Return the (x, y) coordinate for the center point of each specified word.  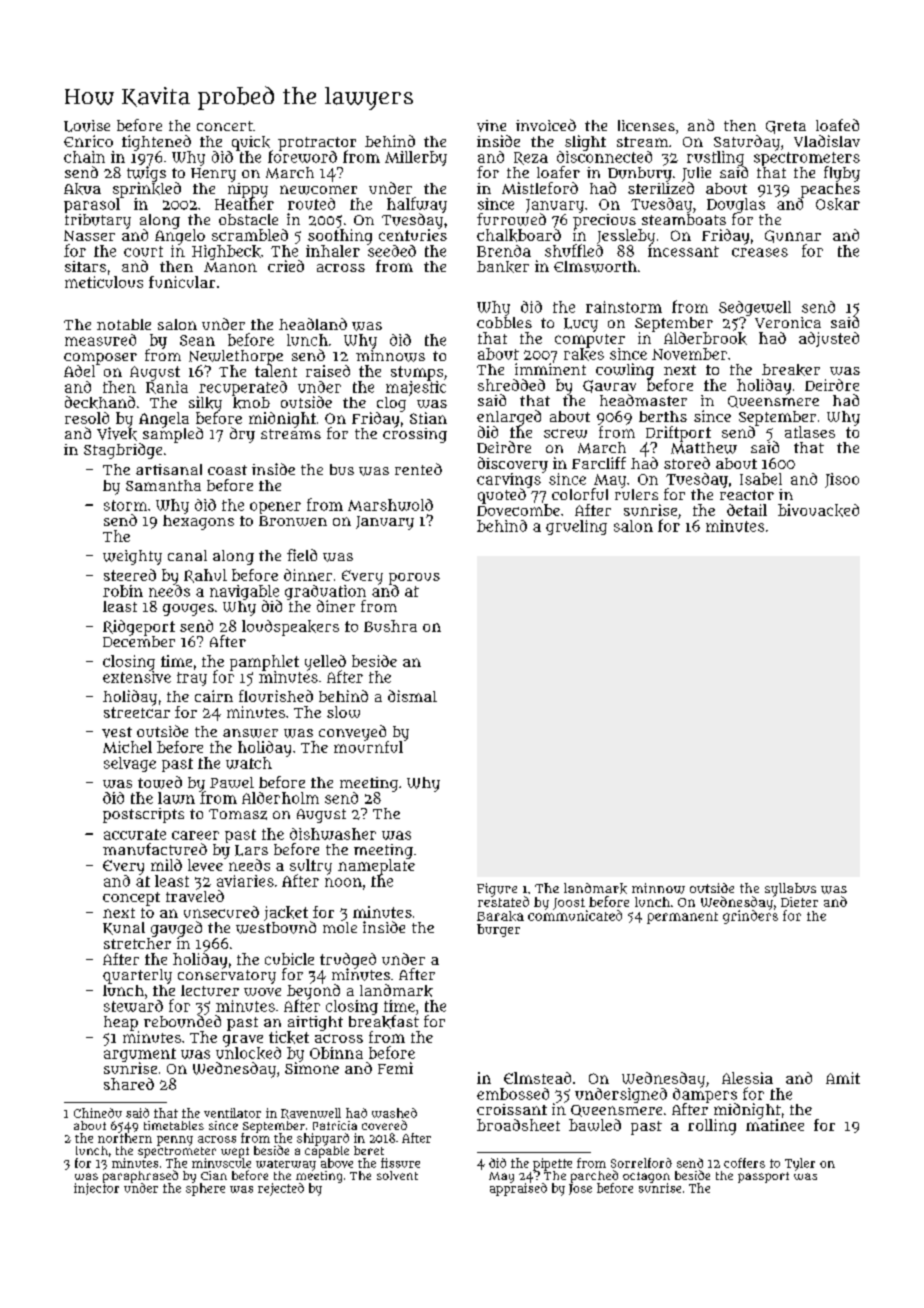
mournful (368, 747)
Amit (843, 1078)
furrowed (511, 219)
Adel (79, 371)
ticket (289, 1037)
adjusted (829, 339)
